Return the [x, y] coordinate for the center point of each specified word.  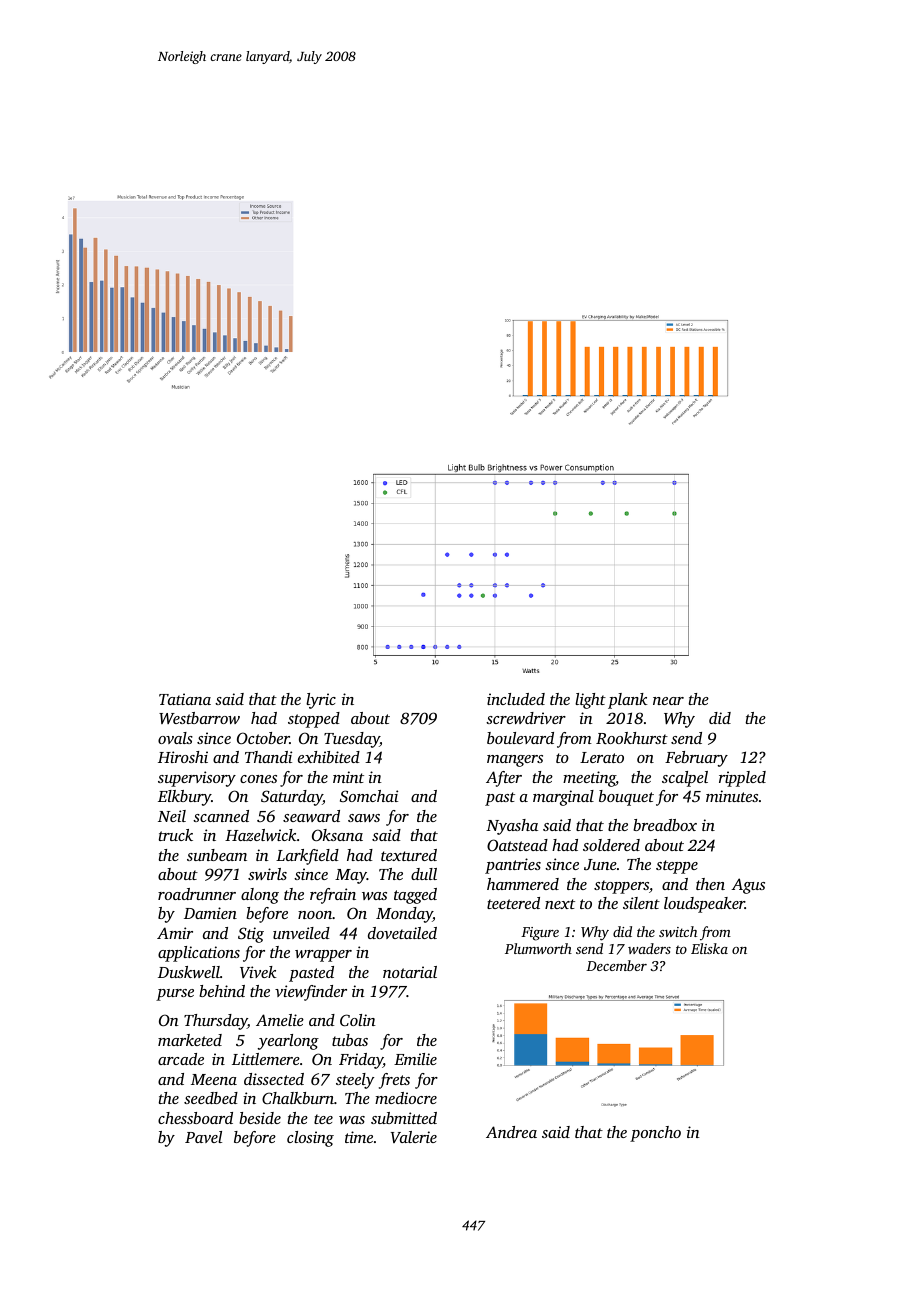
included [516, 699]
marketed [190, 1040]
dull [424, 874]
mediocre [406, 1098]
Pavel [203, 1137]
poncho [655, 1134]
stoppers [621, 887]
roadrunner [197, 894]
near [668, 701]
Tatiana [185, 699]
